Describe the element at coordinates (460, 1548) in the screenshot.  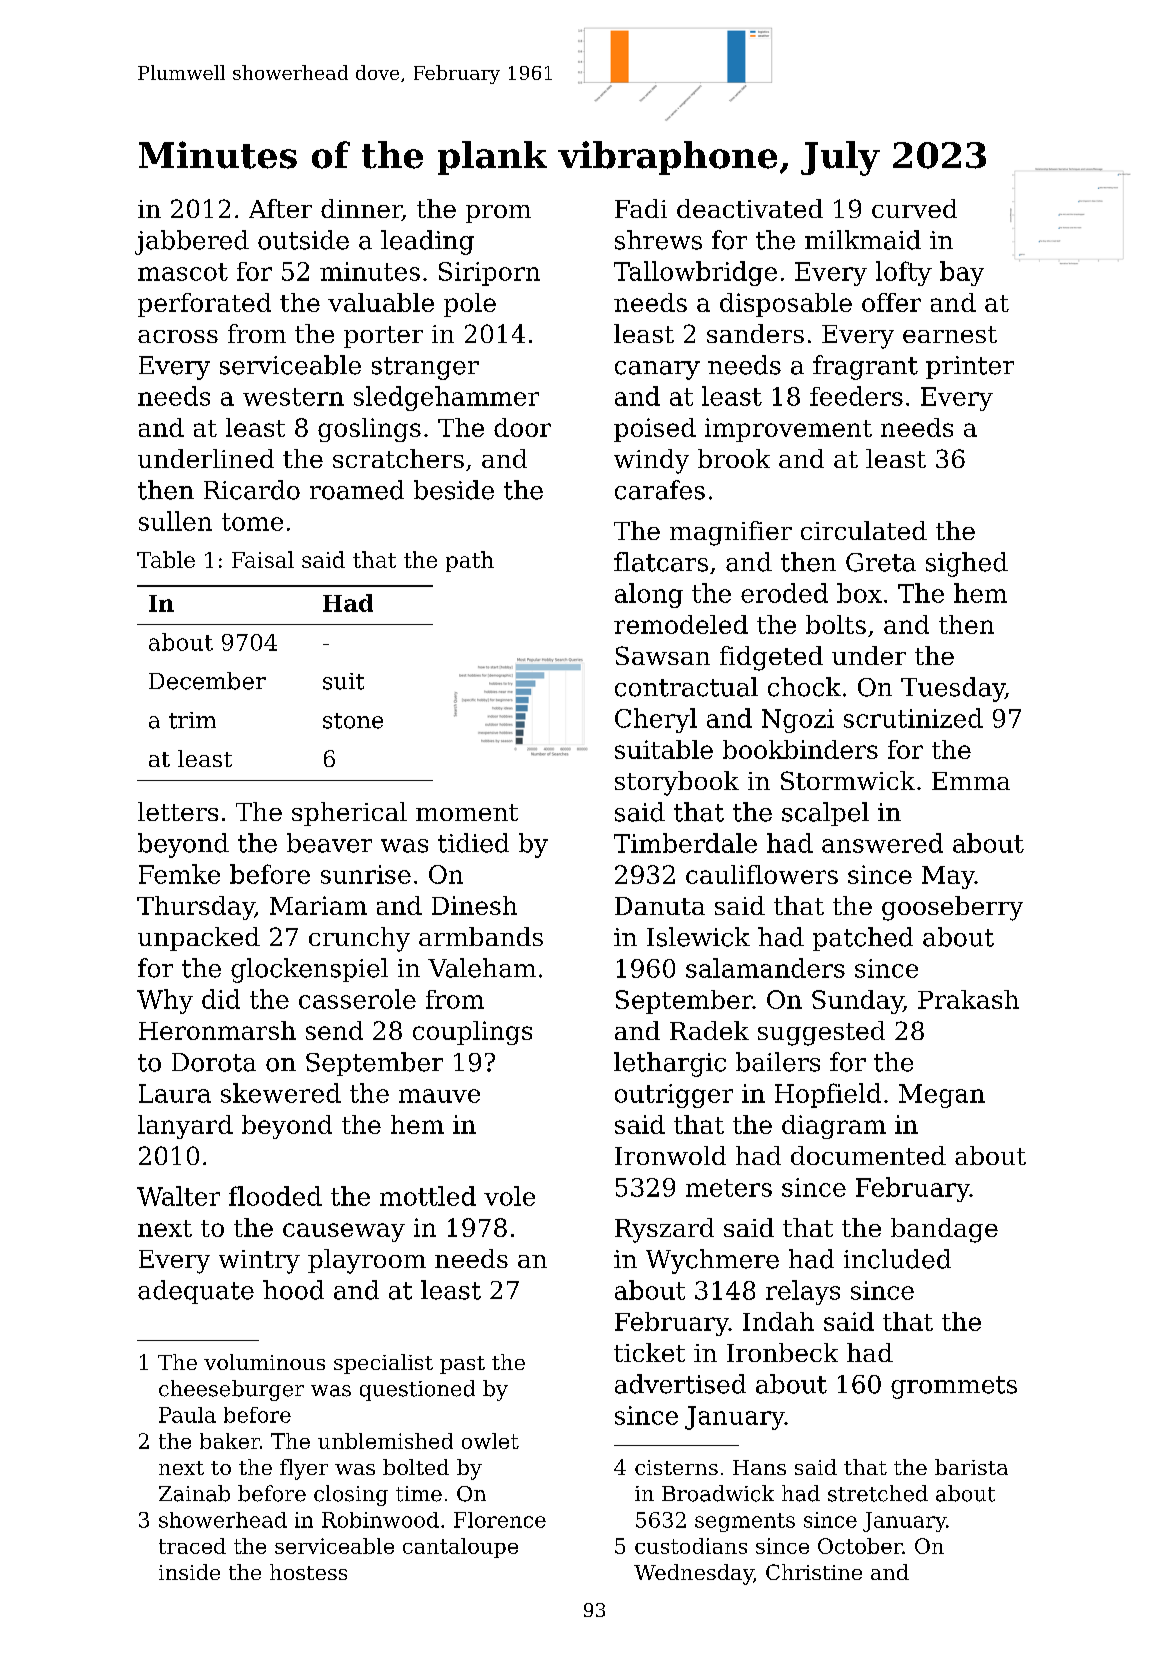
I see `cantaloupe` at that location.
